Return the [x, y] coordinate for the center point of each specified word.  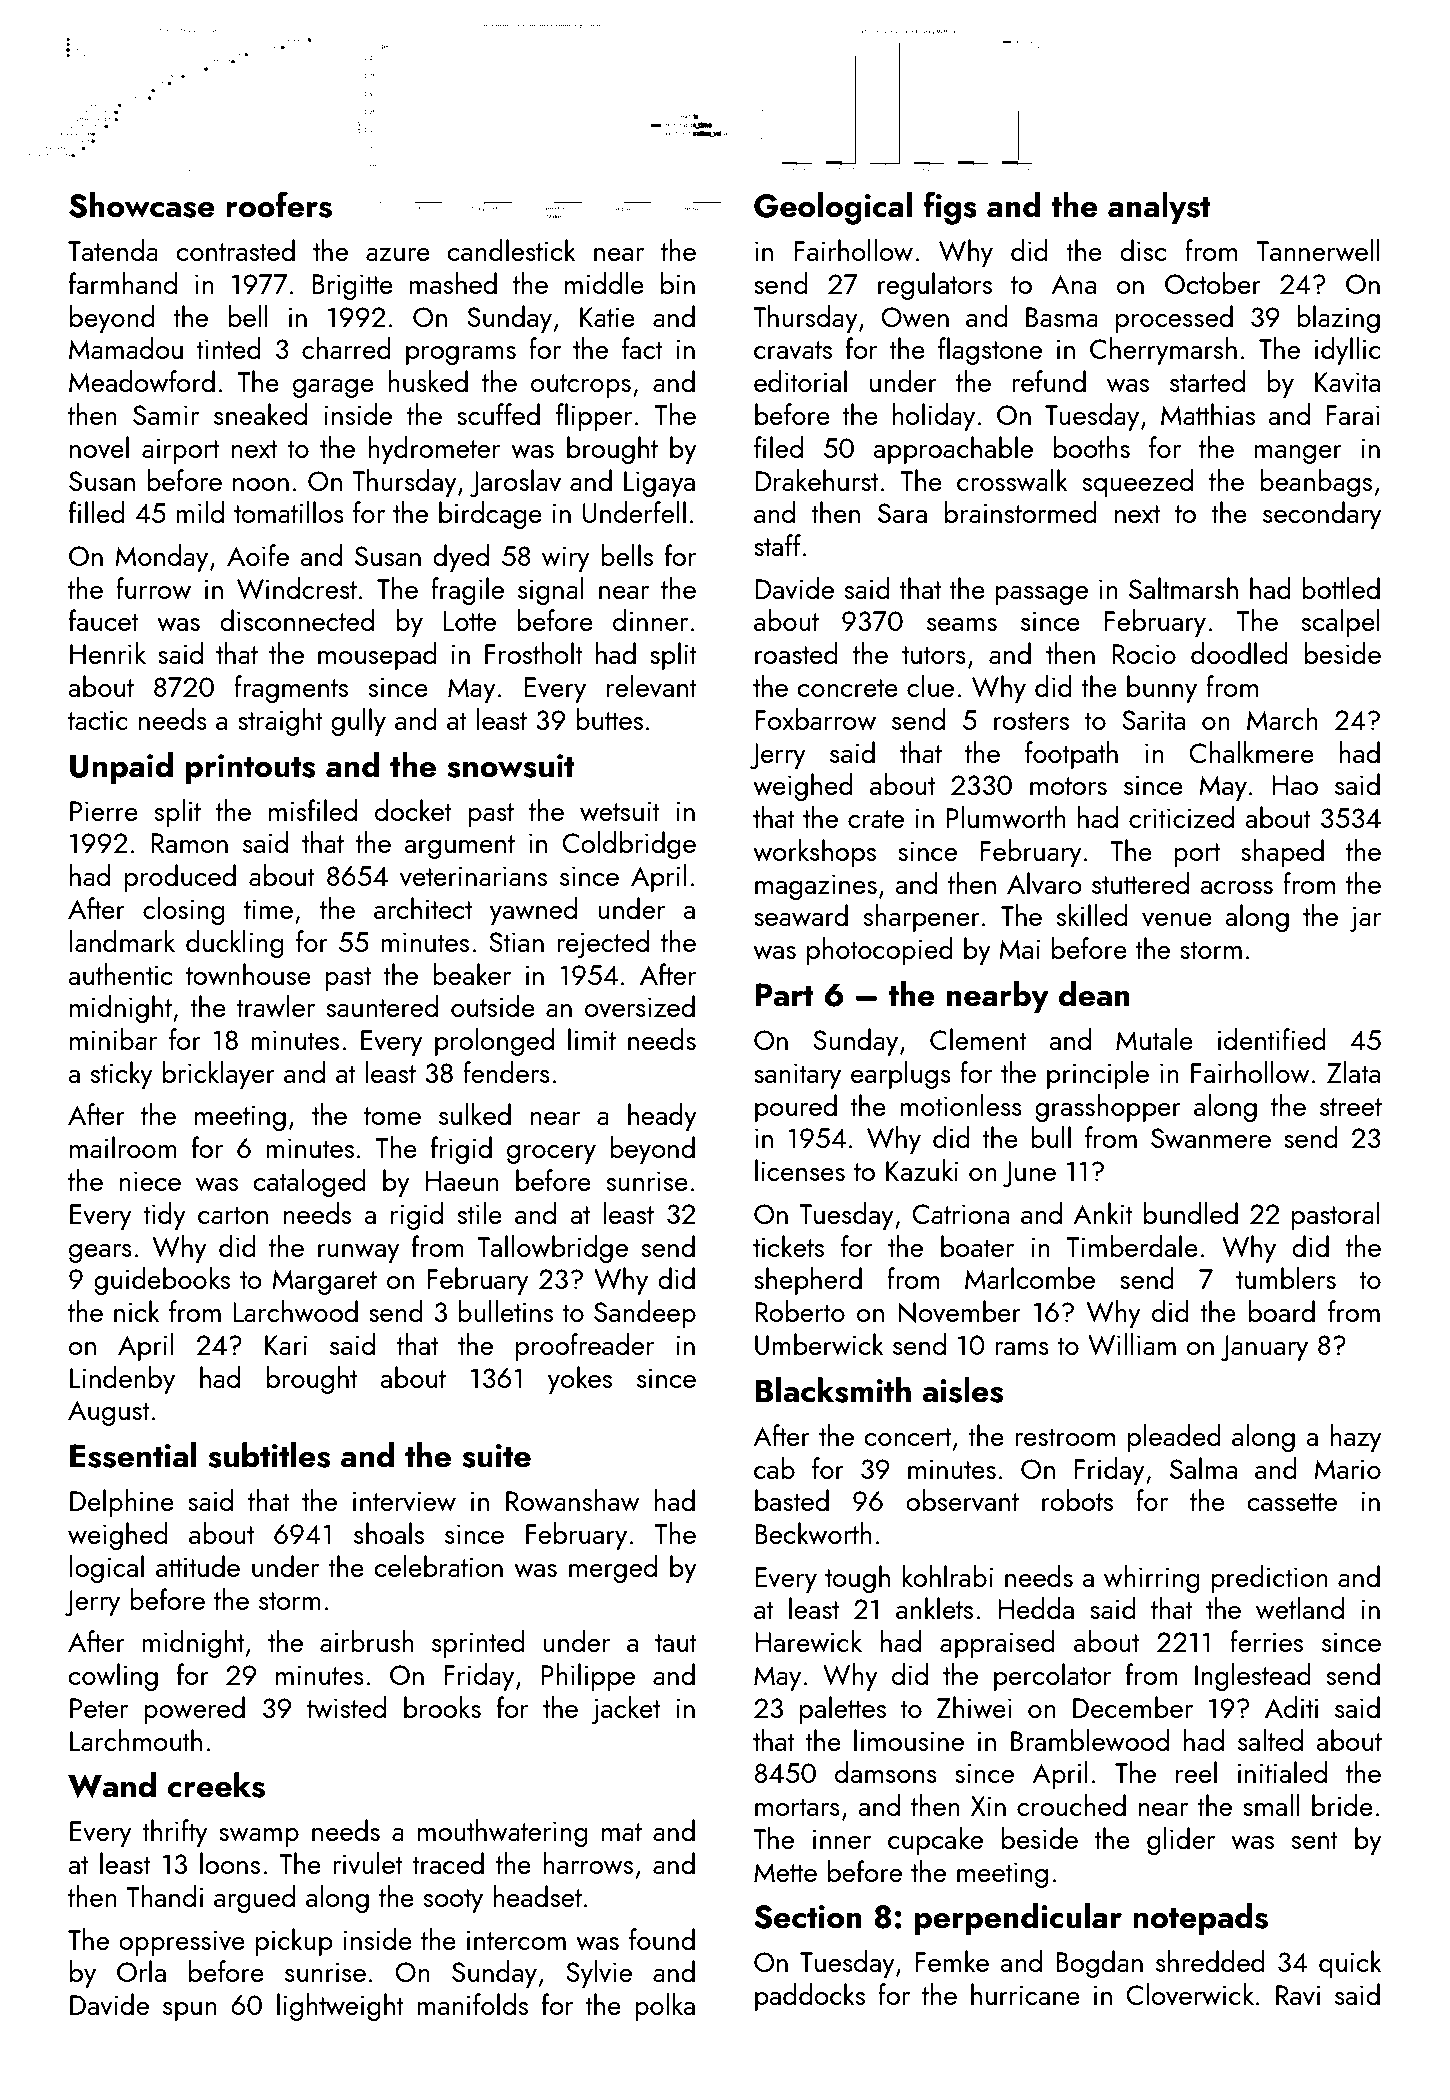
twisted [346, 1707]
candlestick [511, 250]
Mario [1347, 1469]
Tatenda [113, 250]
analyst [1159, 208]
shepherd [808, 1281]
